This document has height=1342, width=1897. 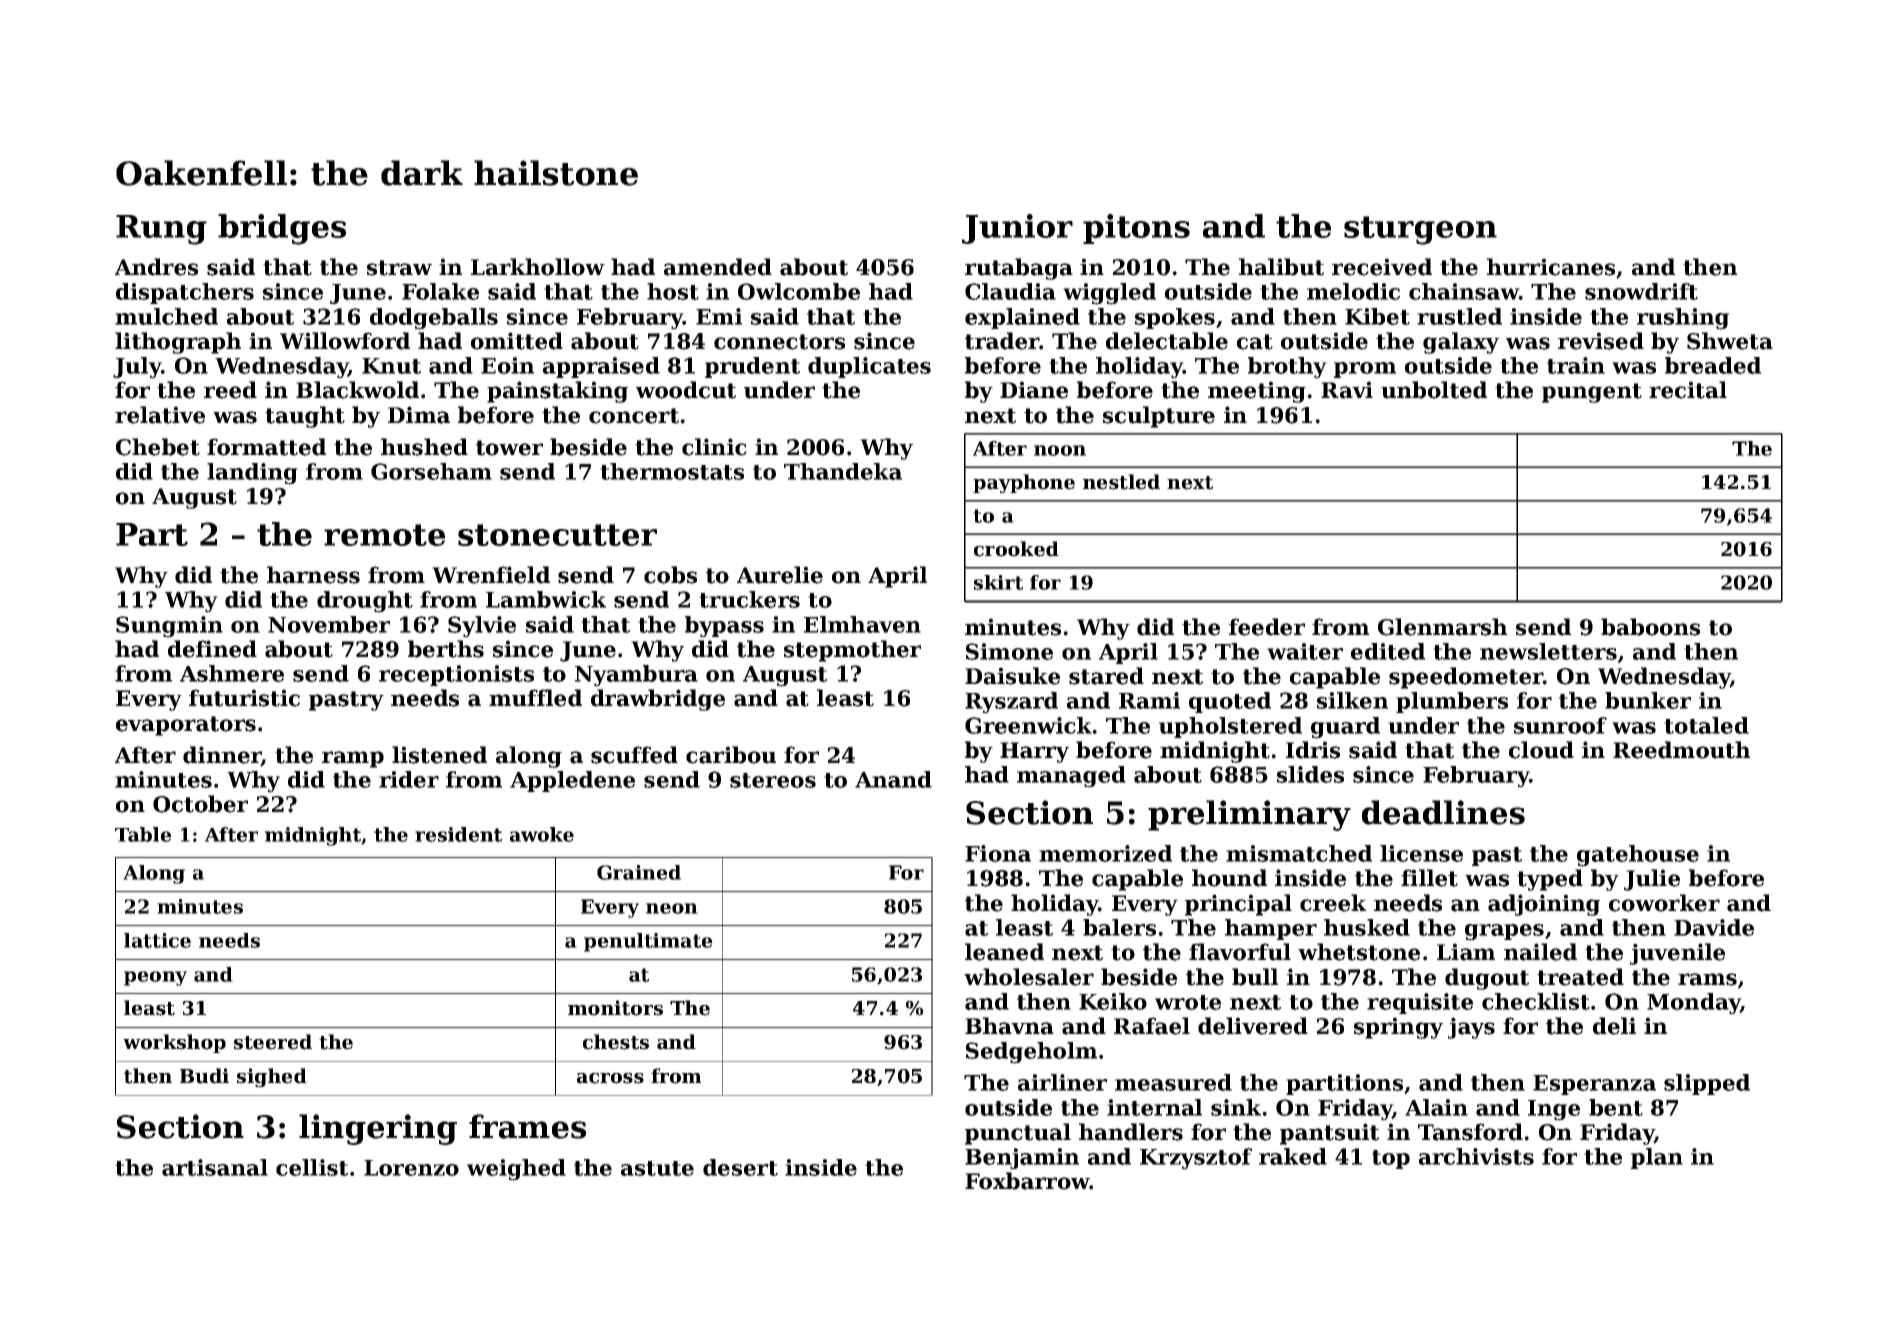 I want to click on feeder, so click(x=1267, y=627).
